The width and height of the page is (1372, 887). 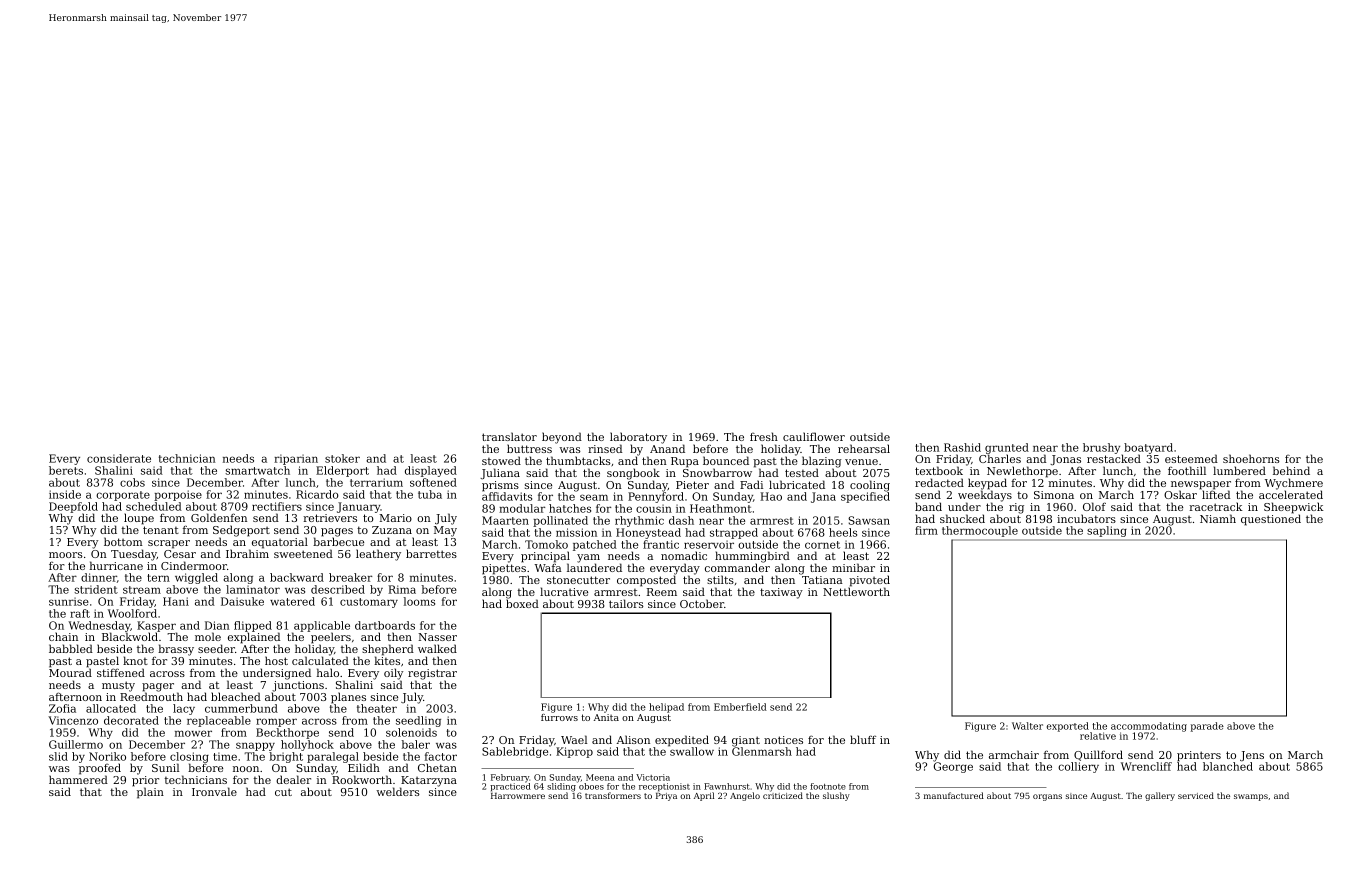 What do you see at coordinates (398, 791) in the page?
I see `welders` at bounding box center [398, 791].
